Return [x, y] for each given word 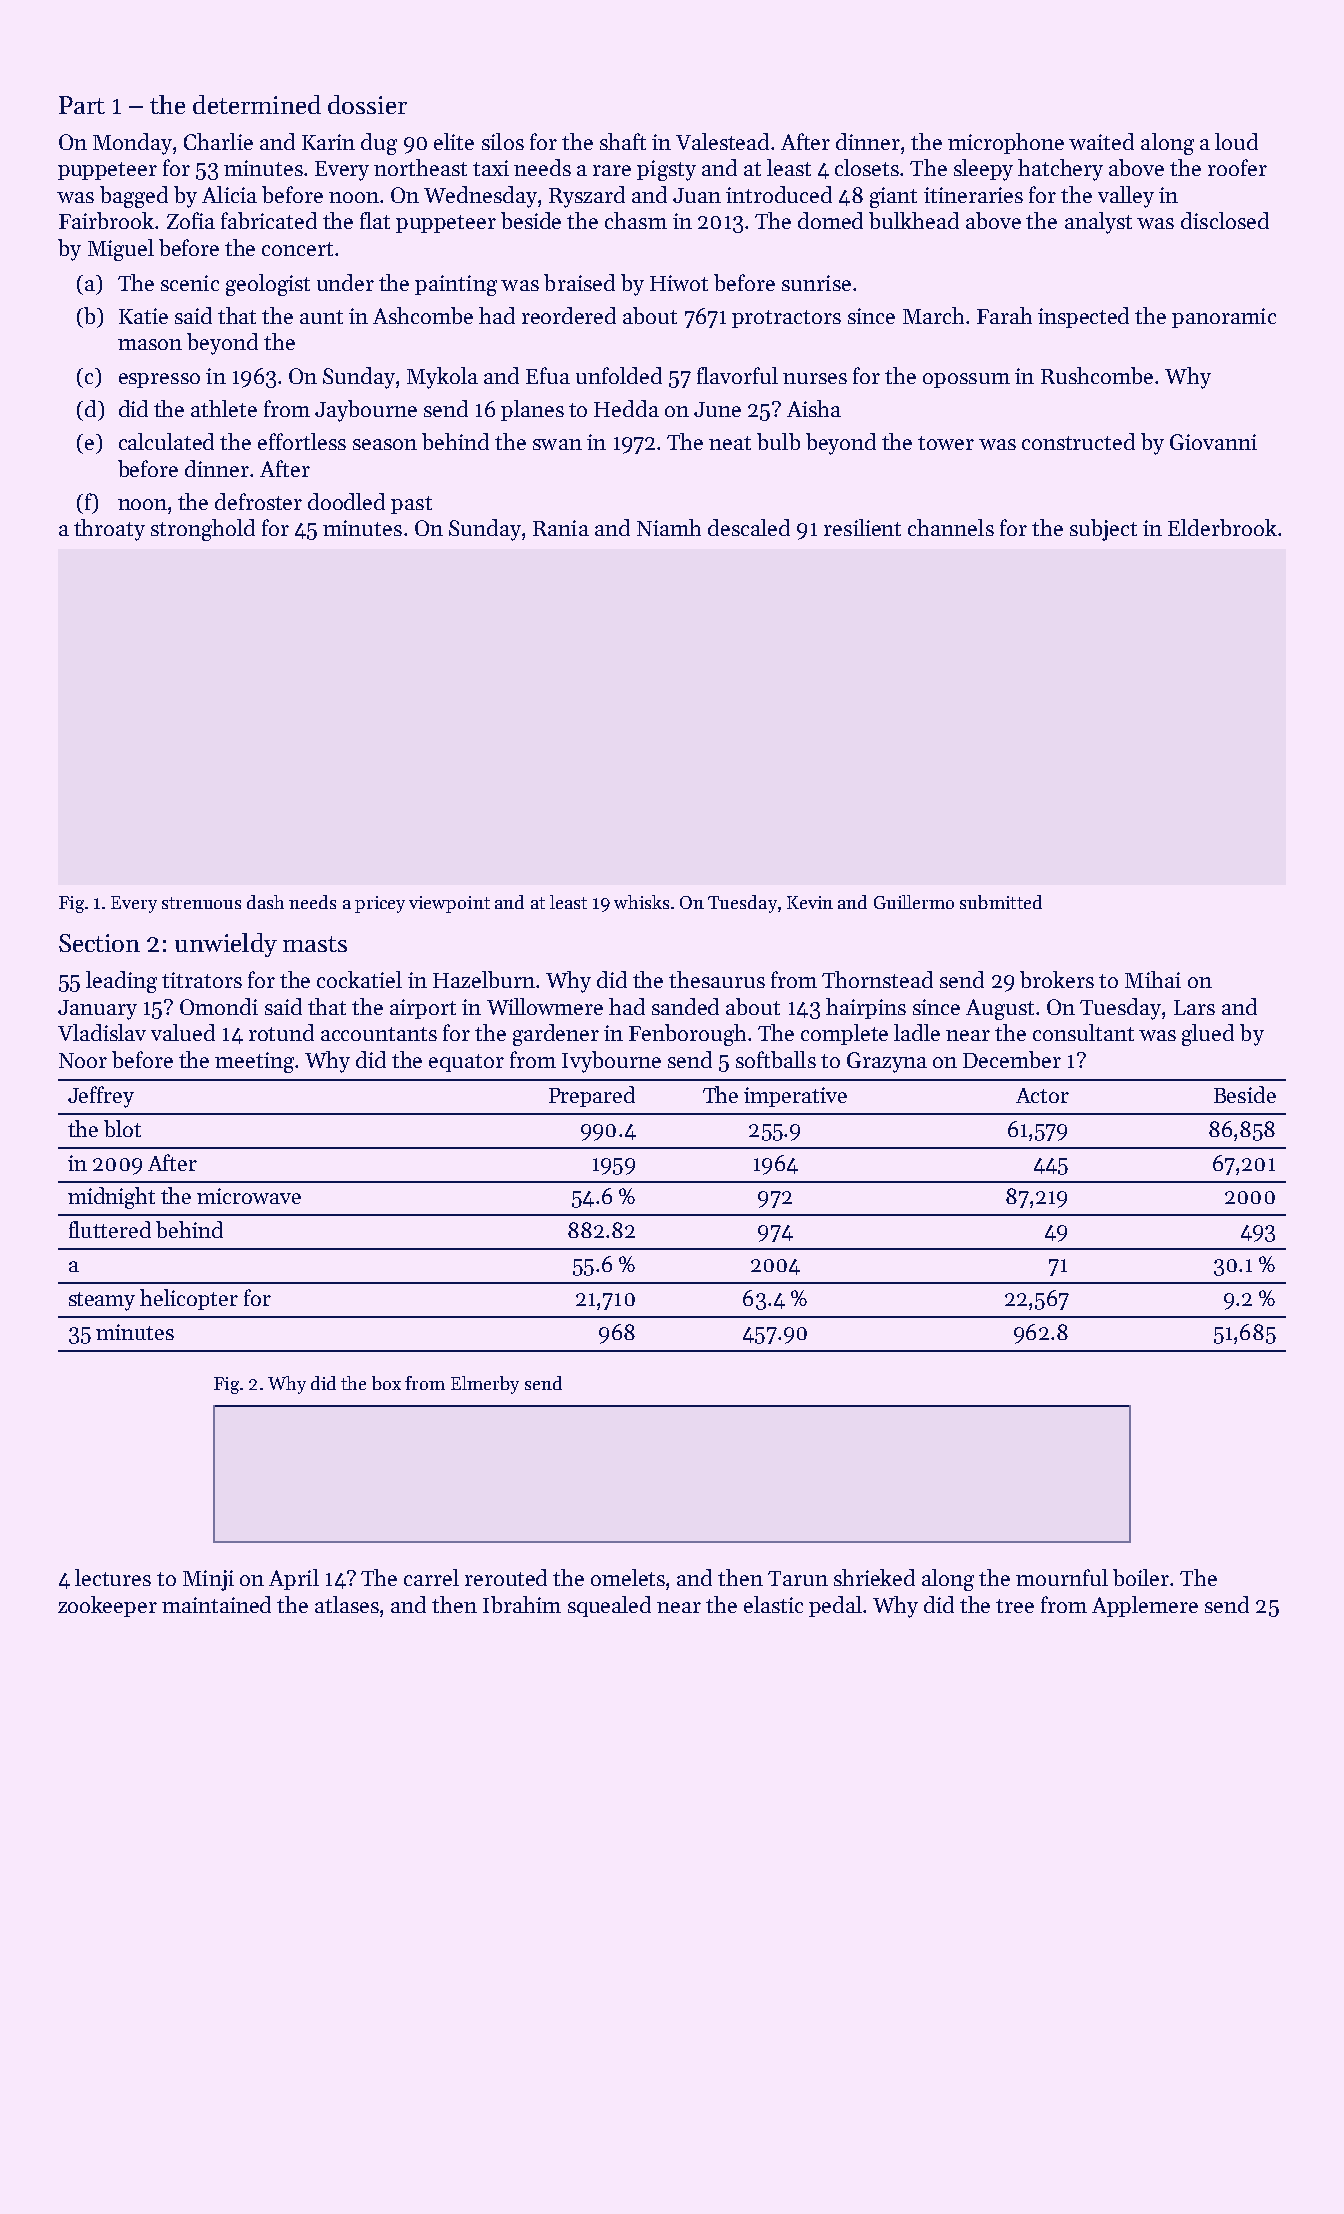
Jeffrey [101, 1097]
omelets [628, 1577]
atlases [347, 1604]
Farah [1004, 315]
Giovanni [1213, 442]
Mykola [442, 378]
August [1000, 1009]
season [385, 444]
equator [466, 1063]
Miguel [121, 250]
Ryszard [587, 197]
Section [99, 943]
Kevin [810, 902]
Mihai [1153, 979]
